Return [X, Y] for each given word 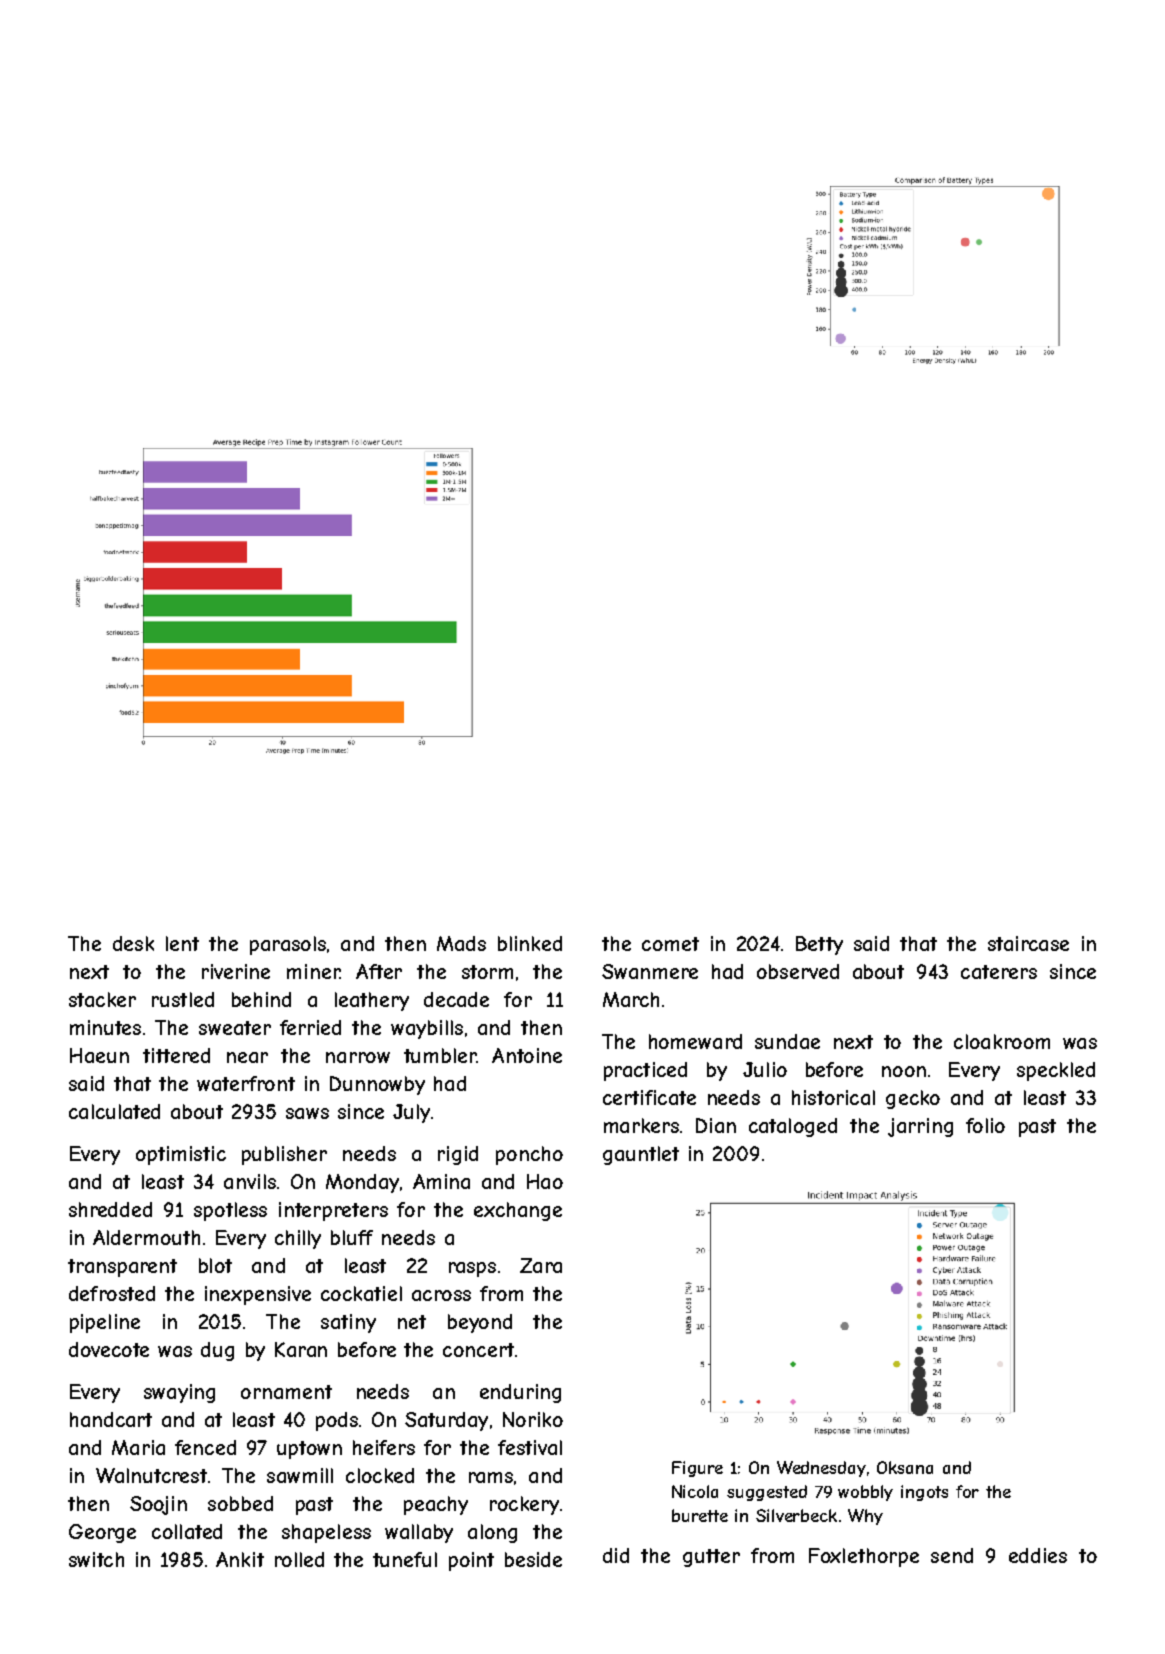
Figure [697, 1469]
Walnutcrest [151, 1475]
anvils [250, 1181]
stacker [102, 999]
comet [670, 944]
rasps [472, 1269]
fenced [205, 1447]
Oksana [905, 1467]
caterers [999, 972]
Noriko [533, 1419]
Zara [541, 1265]
